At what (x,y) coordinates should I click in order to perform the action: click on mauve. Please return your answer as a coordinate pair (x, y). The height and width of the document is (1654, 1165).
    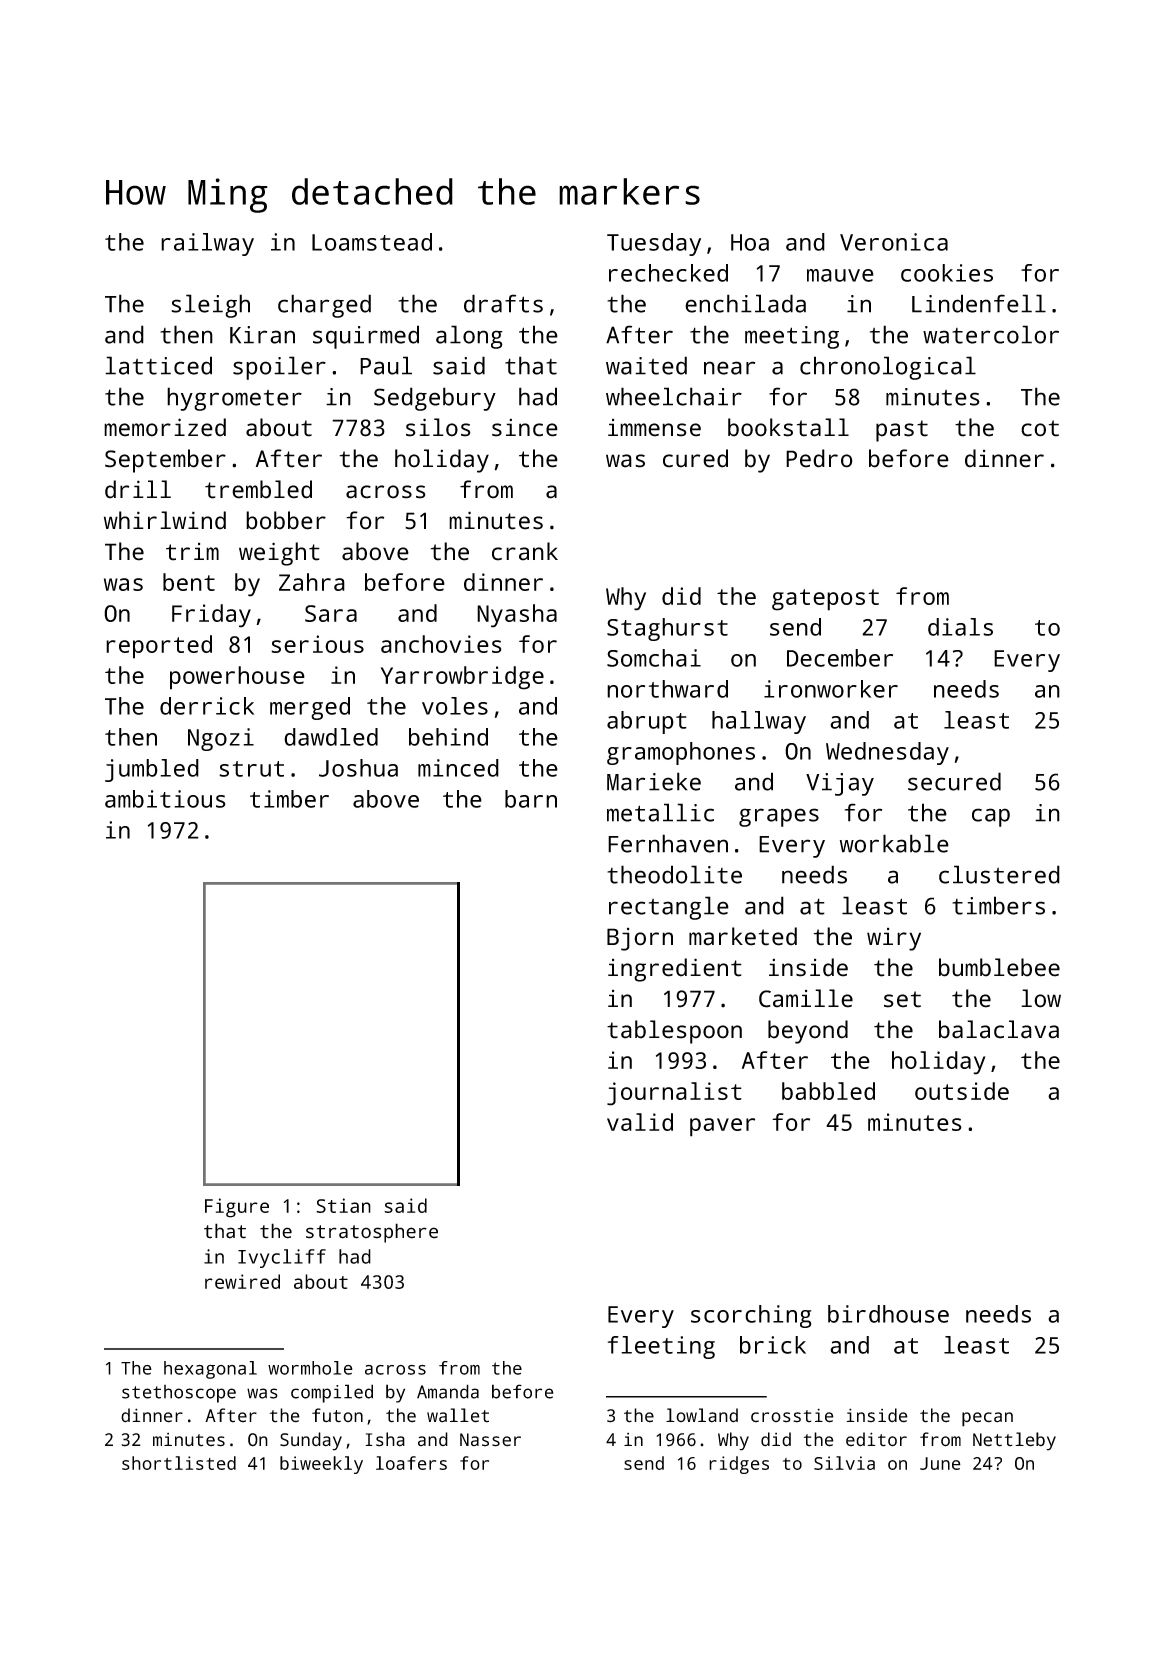
    Looking at the image, I should click on (840, 275).
